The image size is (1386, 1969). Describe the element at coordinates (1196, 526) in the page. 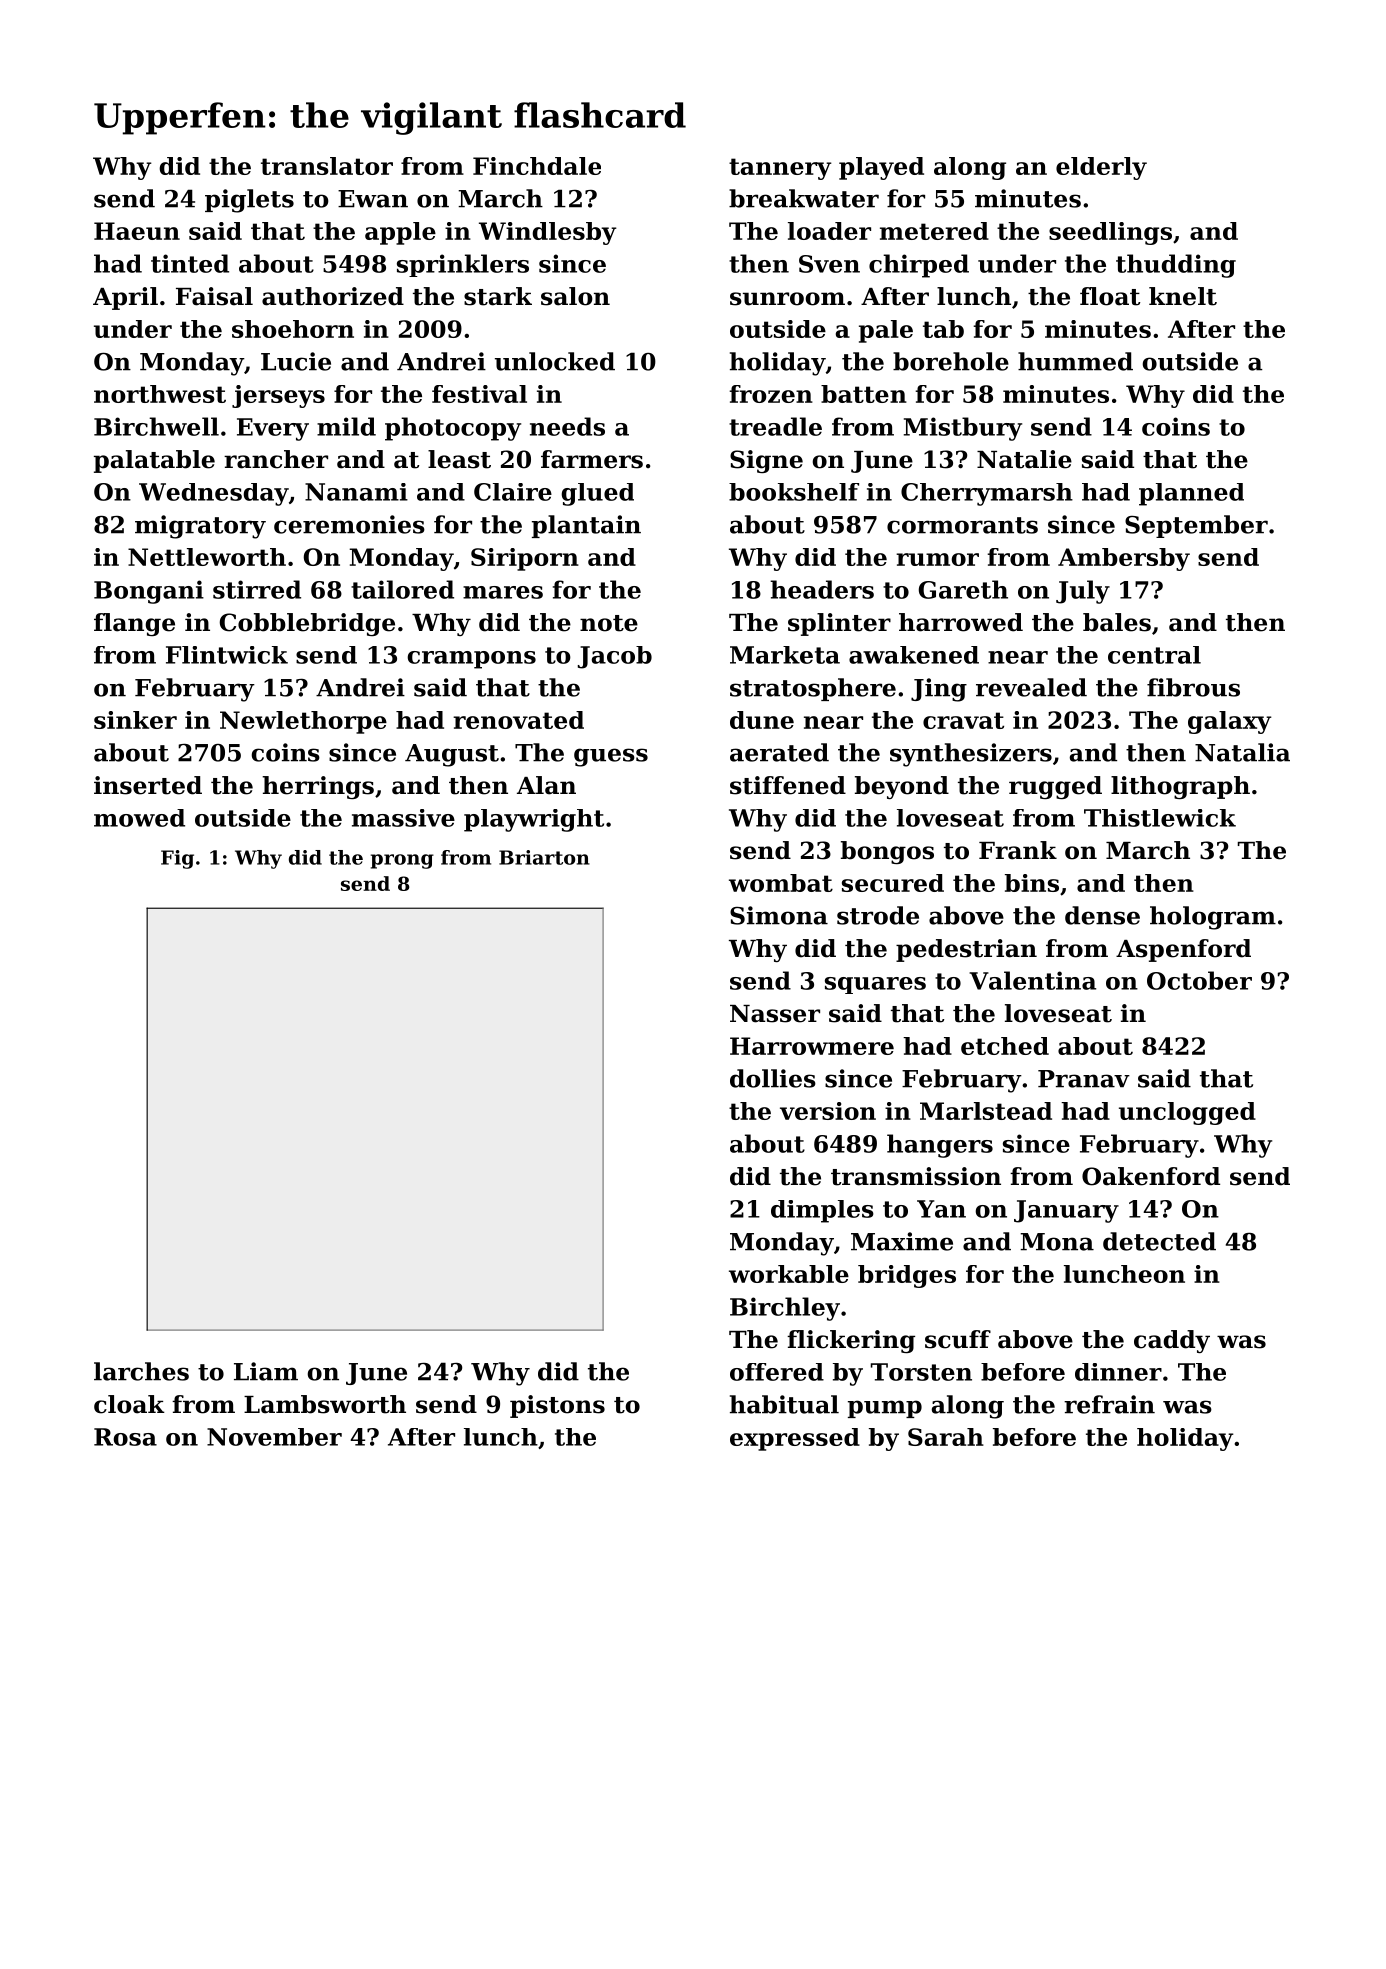

I see `September` at that location.
